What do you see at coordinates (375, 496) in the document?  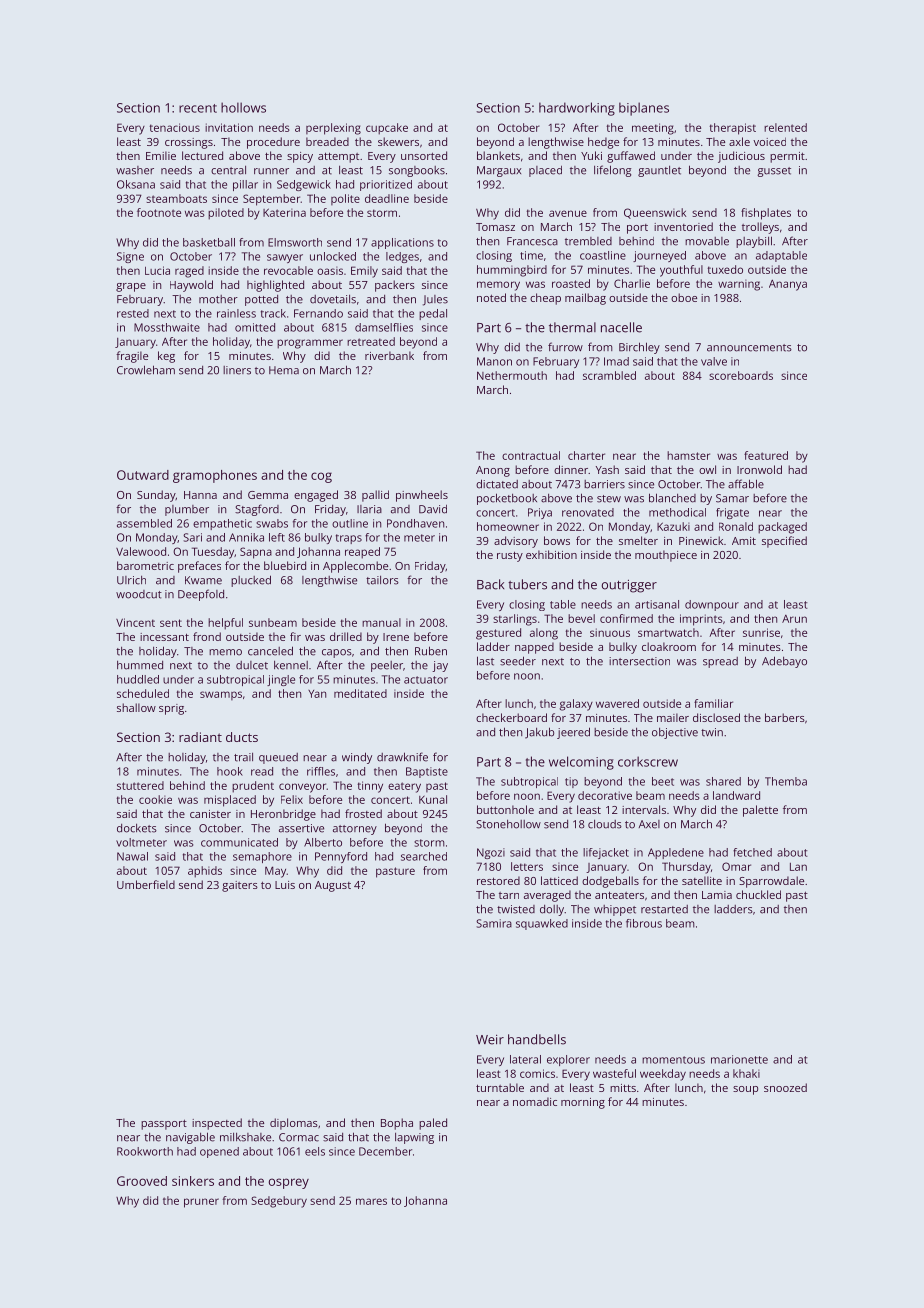 I see `pallid` at bounding box center [375, 496].
